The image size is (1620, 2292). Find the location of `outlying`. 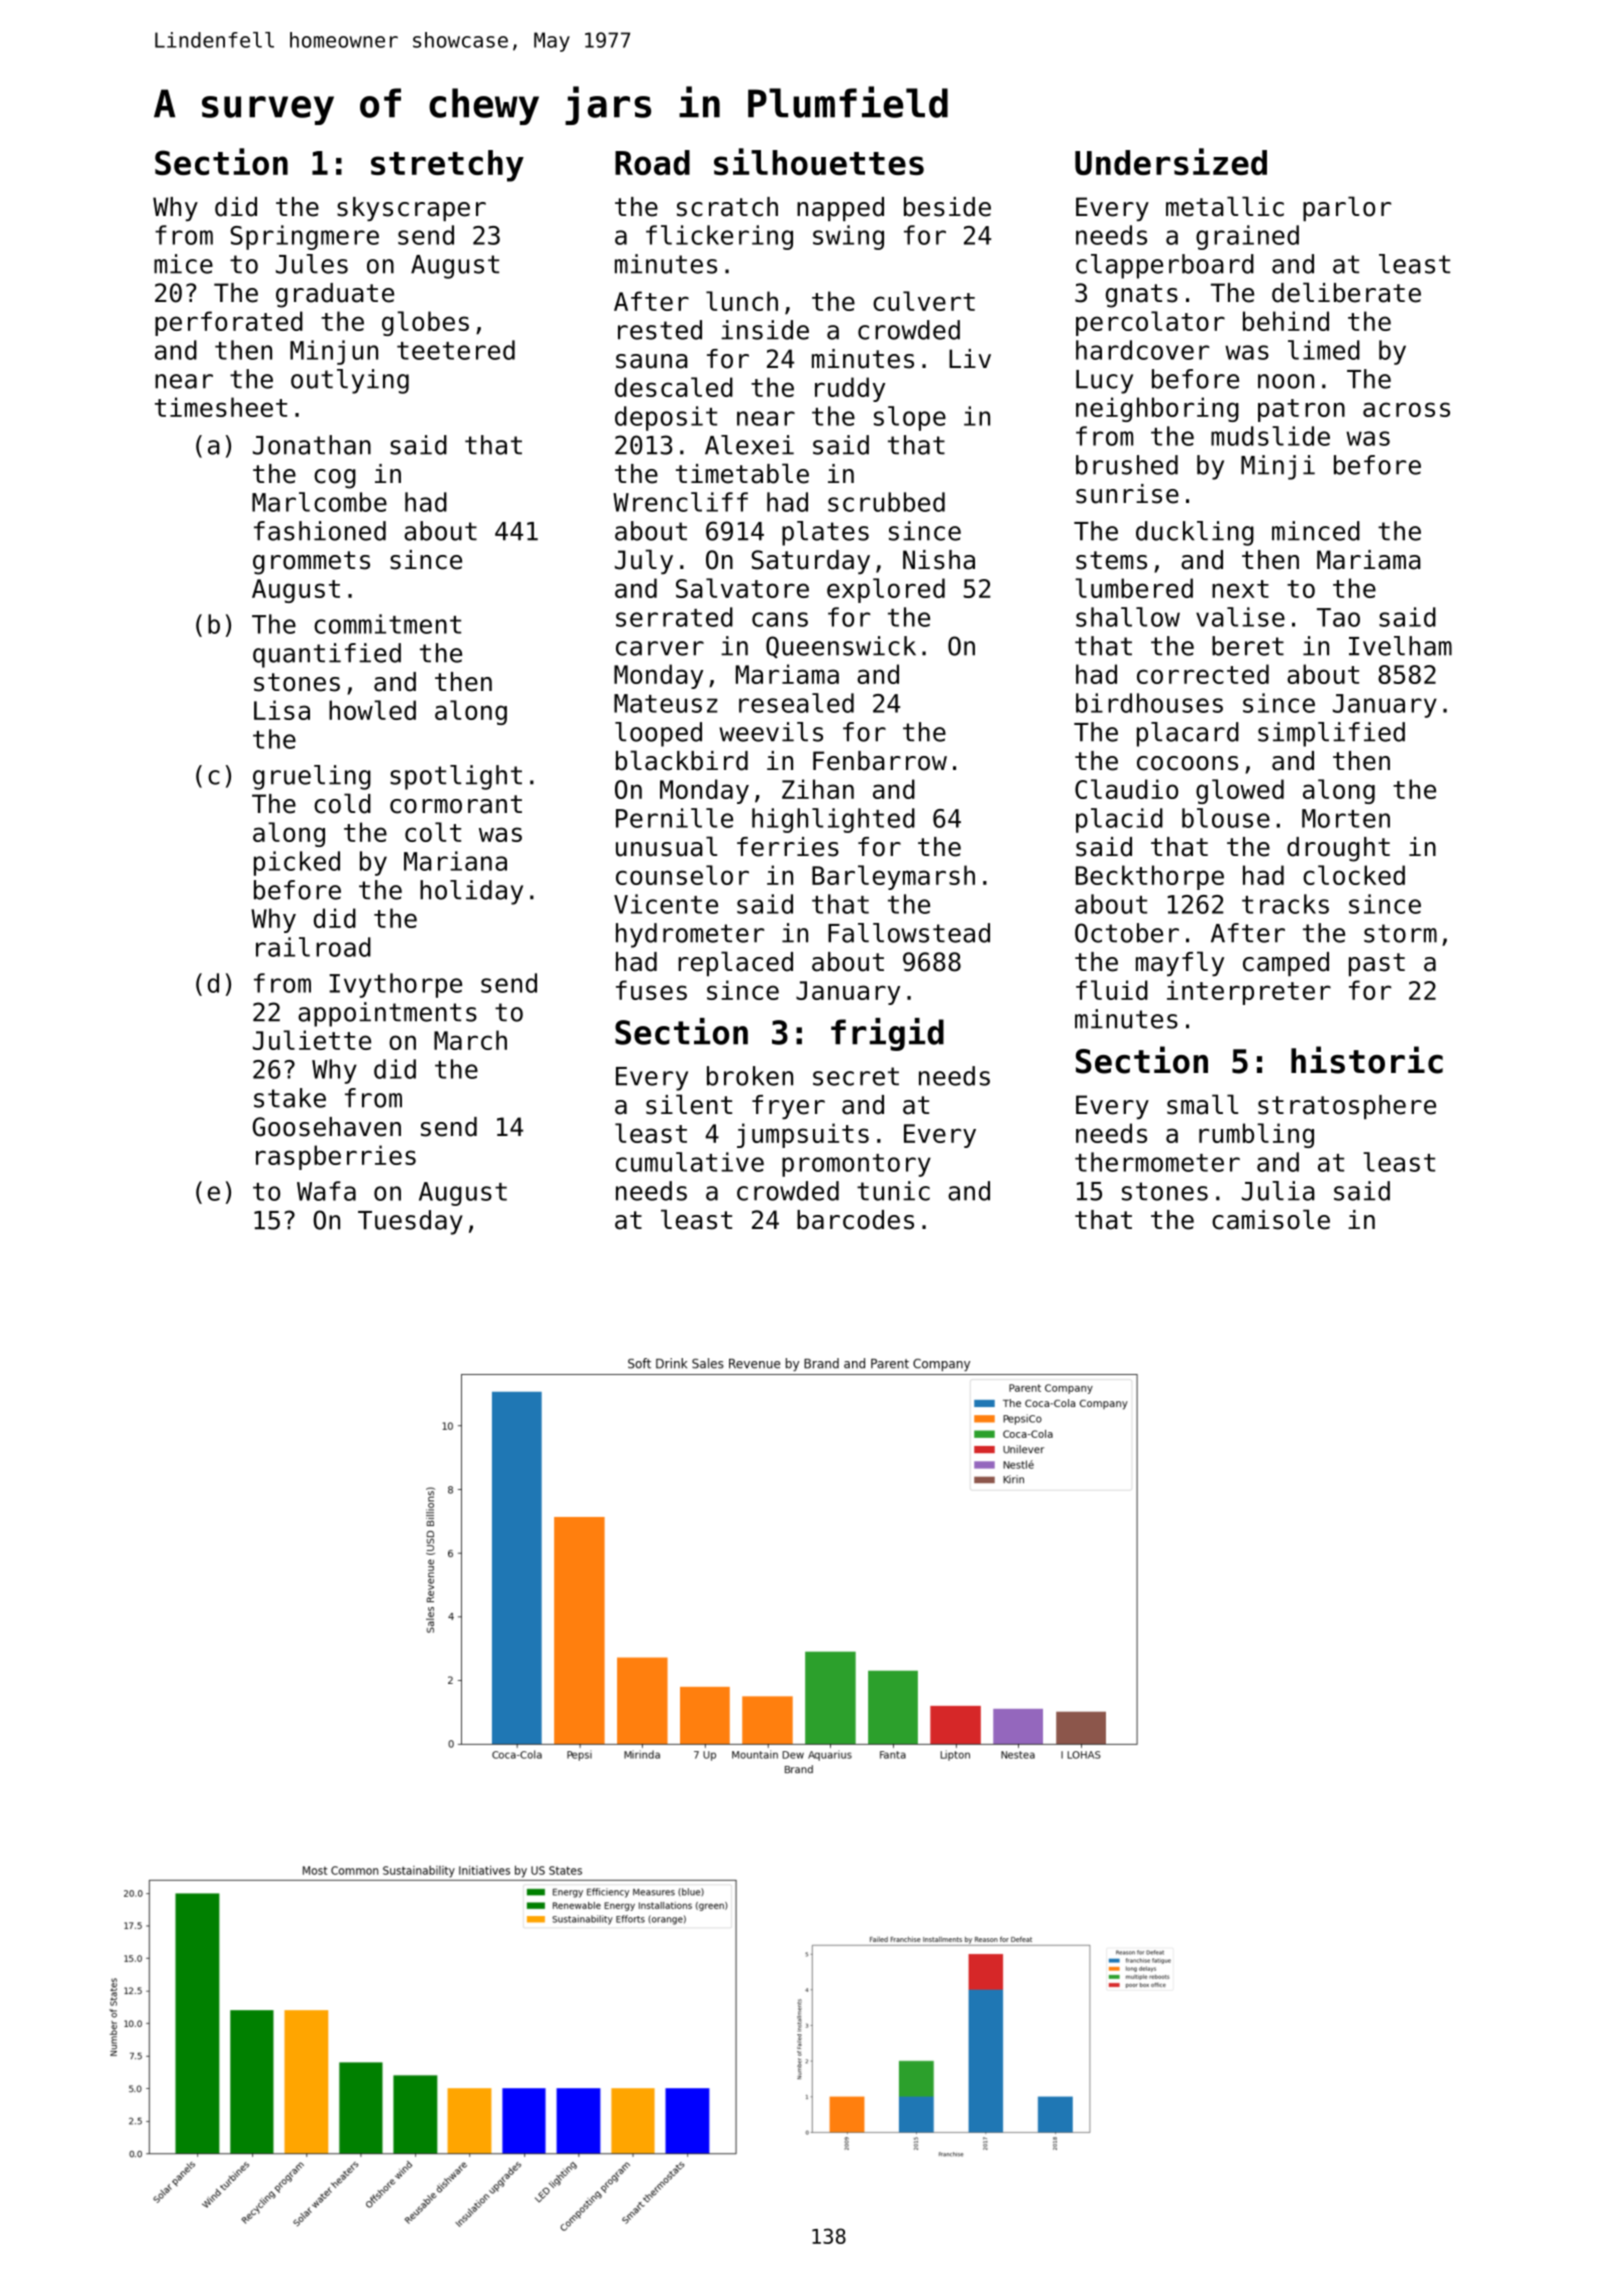

outlying is located at coordinates (350, 381).
